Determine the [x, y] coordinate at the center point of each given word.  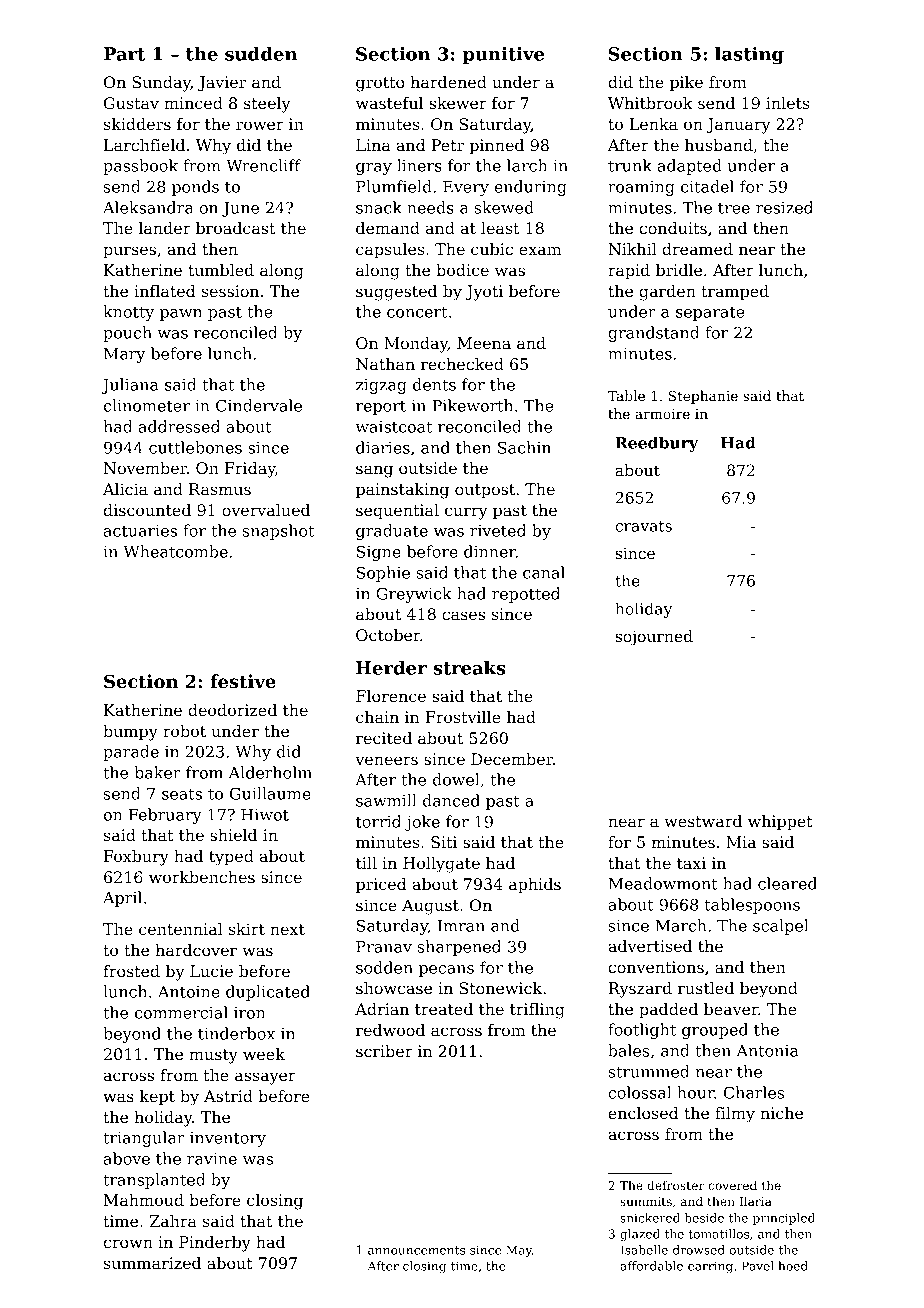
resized [784, 207]
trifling [537, 1011]
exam [540, 250]
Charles [754, 1092]
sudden [261, 54]
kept [157, 1098]
